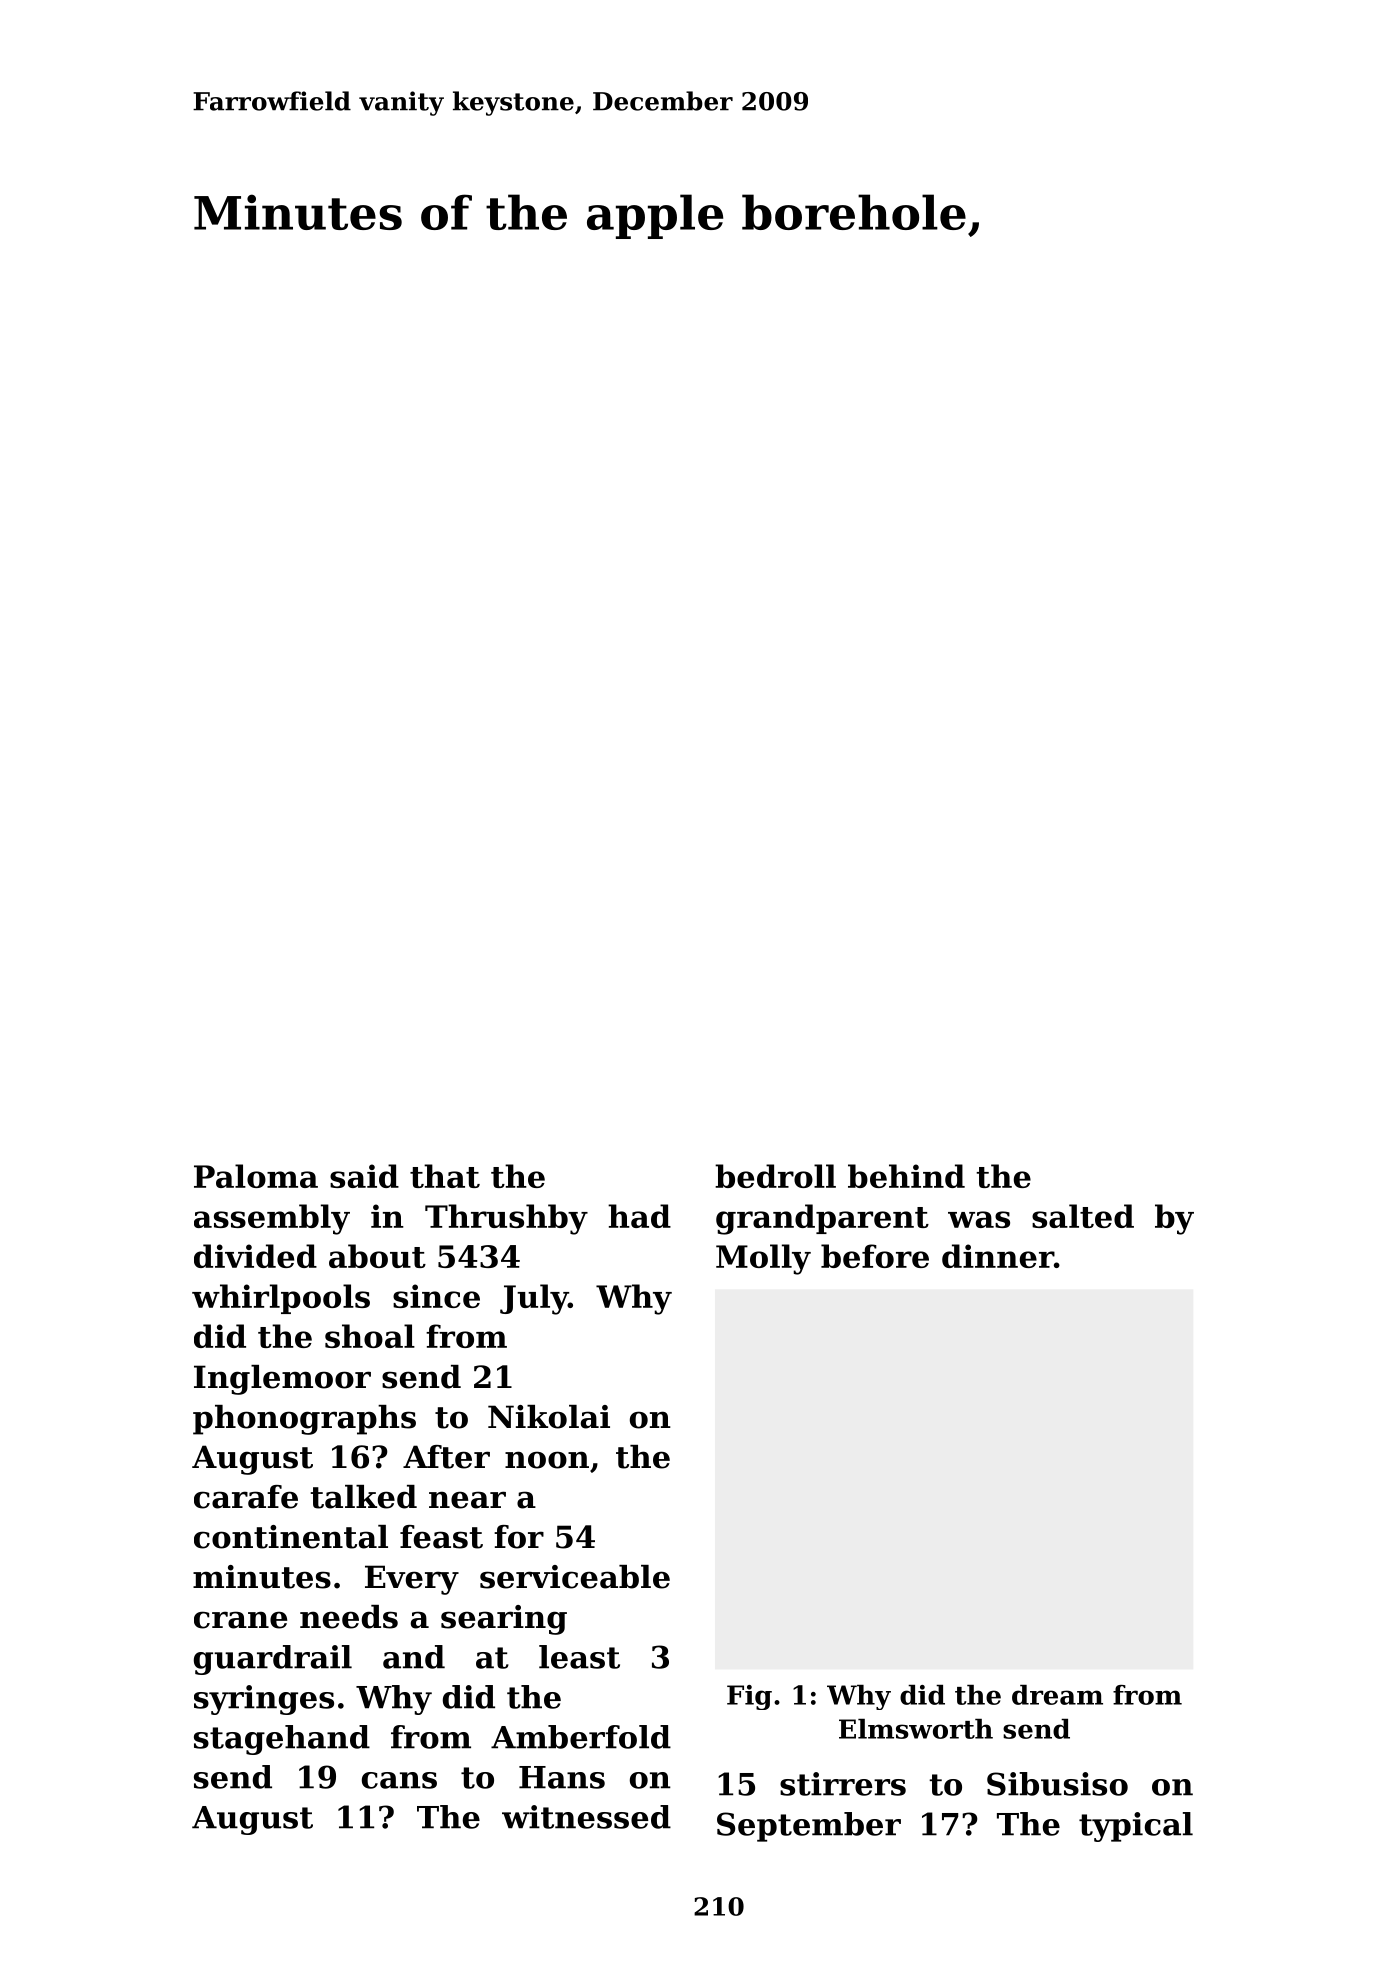 This screenshot has height=1969, width=1386. I want to click on Inglemoor, so click(282, 1380).
